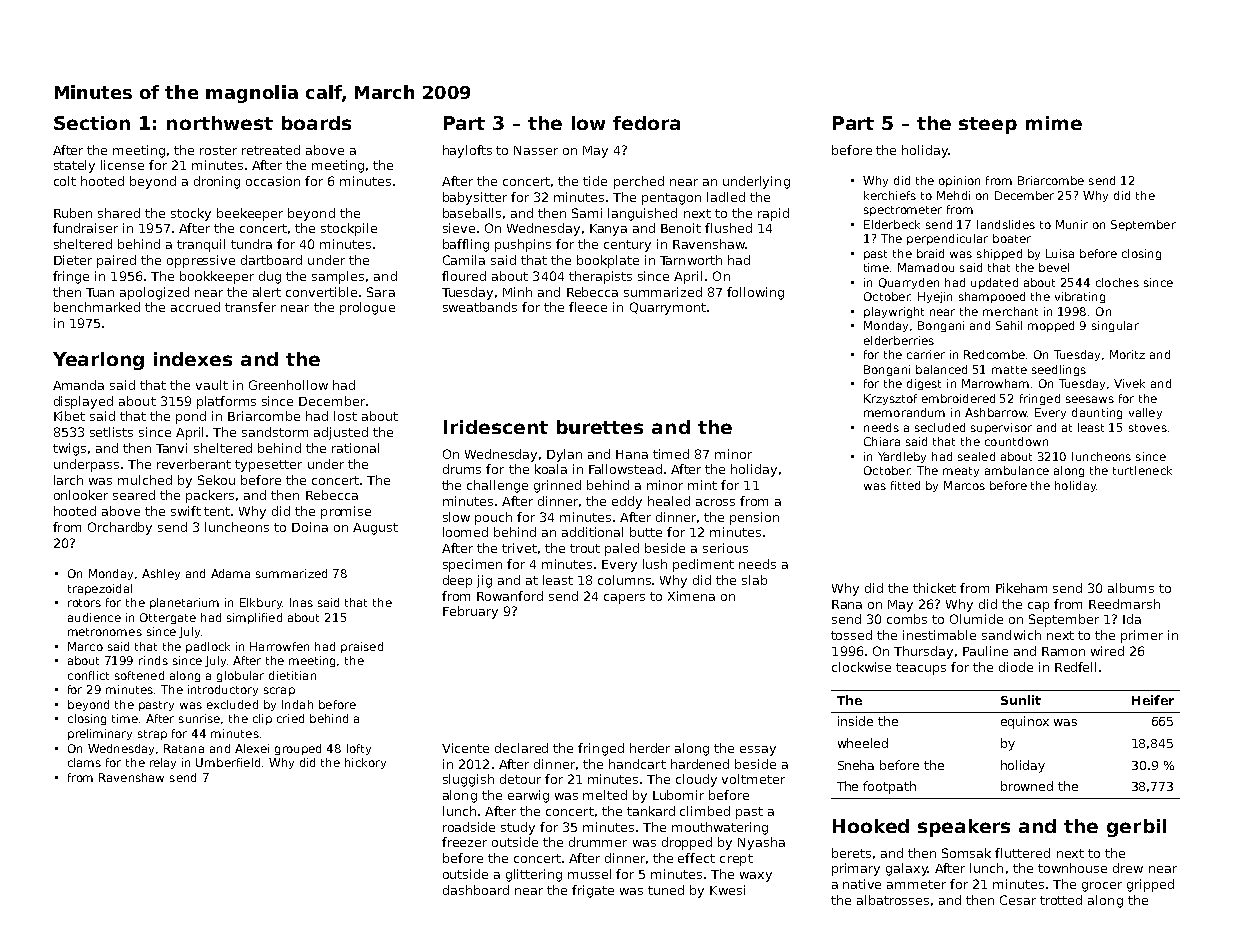 The image size is (1233, 952). Describe the element at coordinates (1054, 123) in the document. I see `mime` at that location.
